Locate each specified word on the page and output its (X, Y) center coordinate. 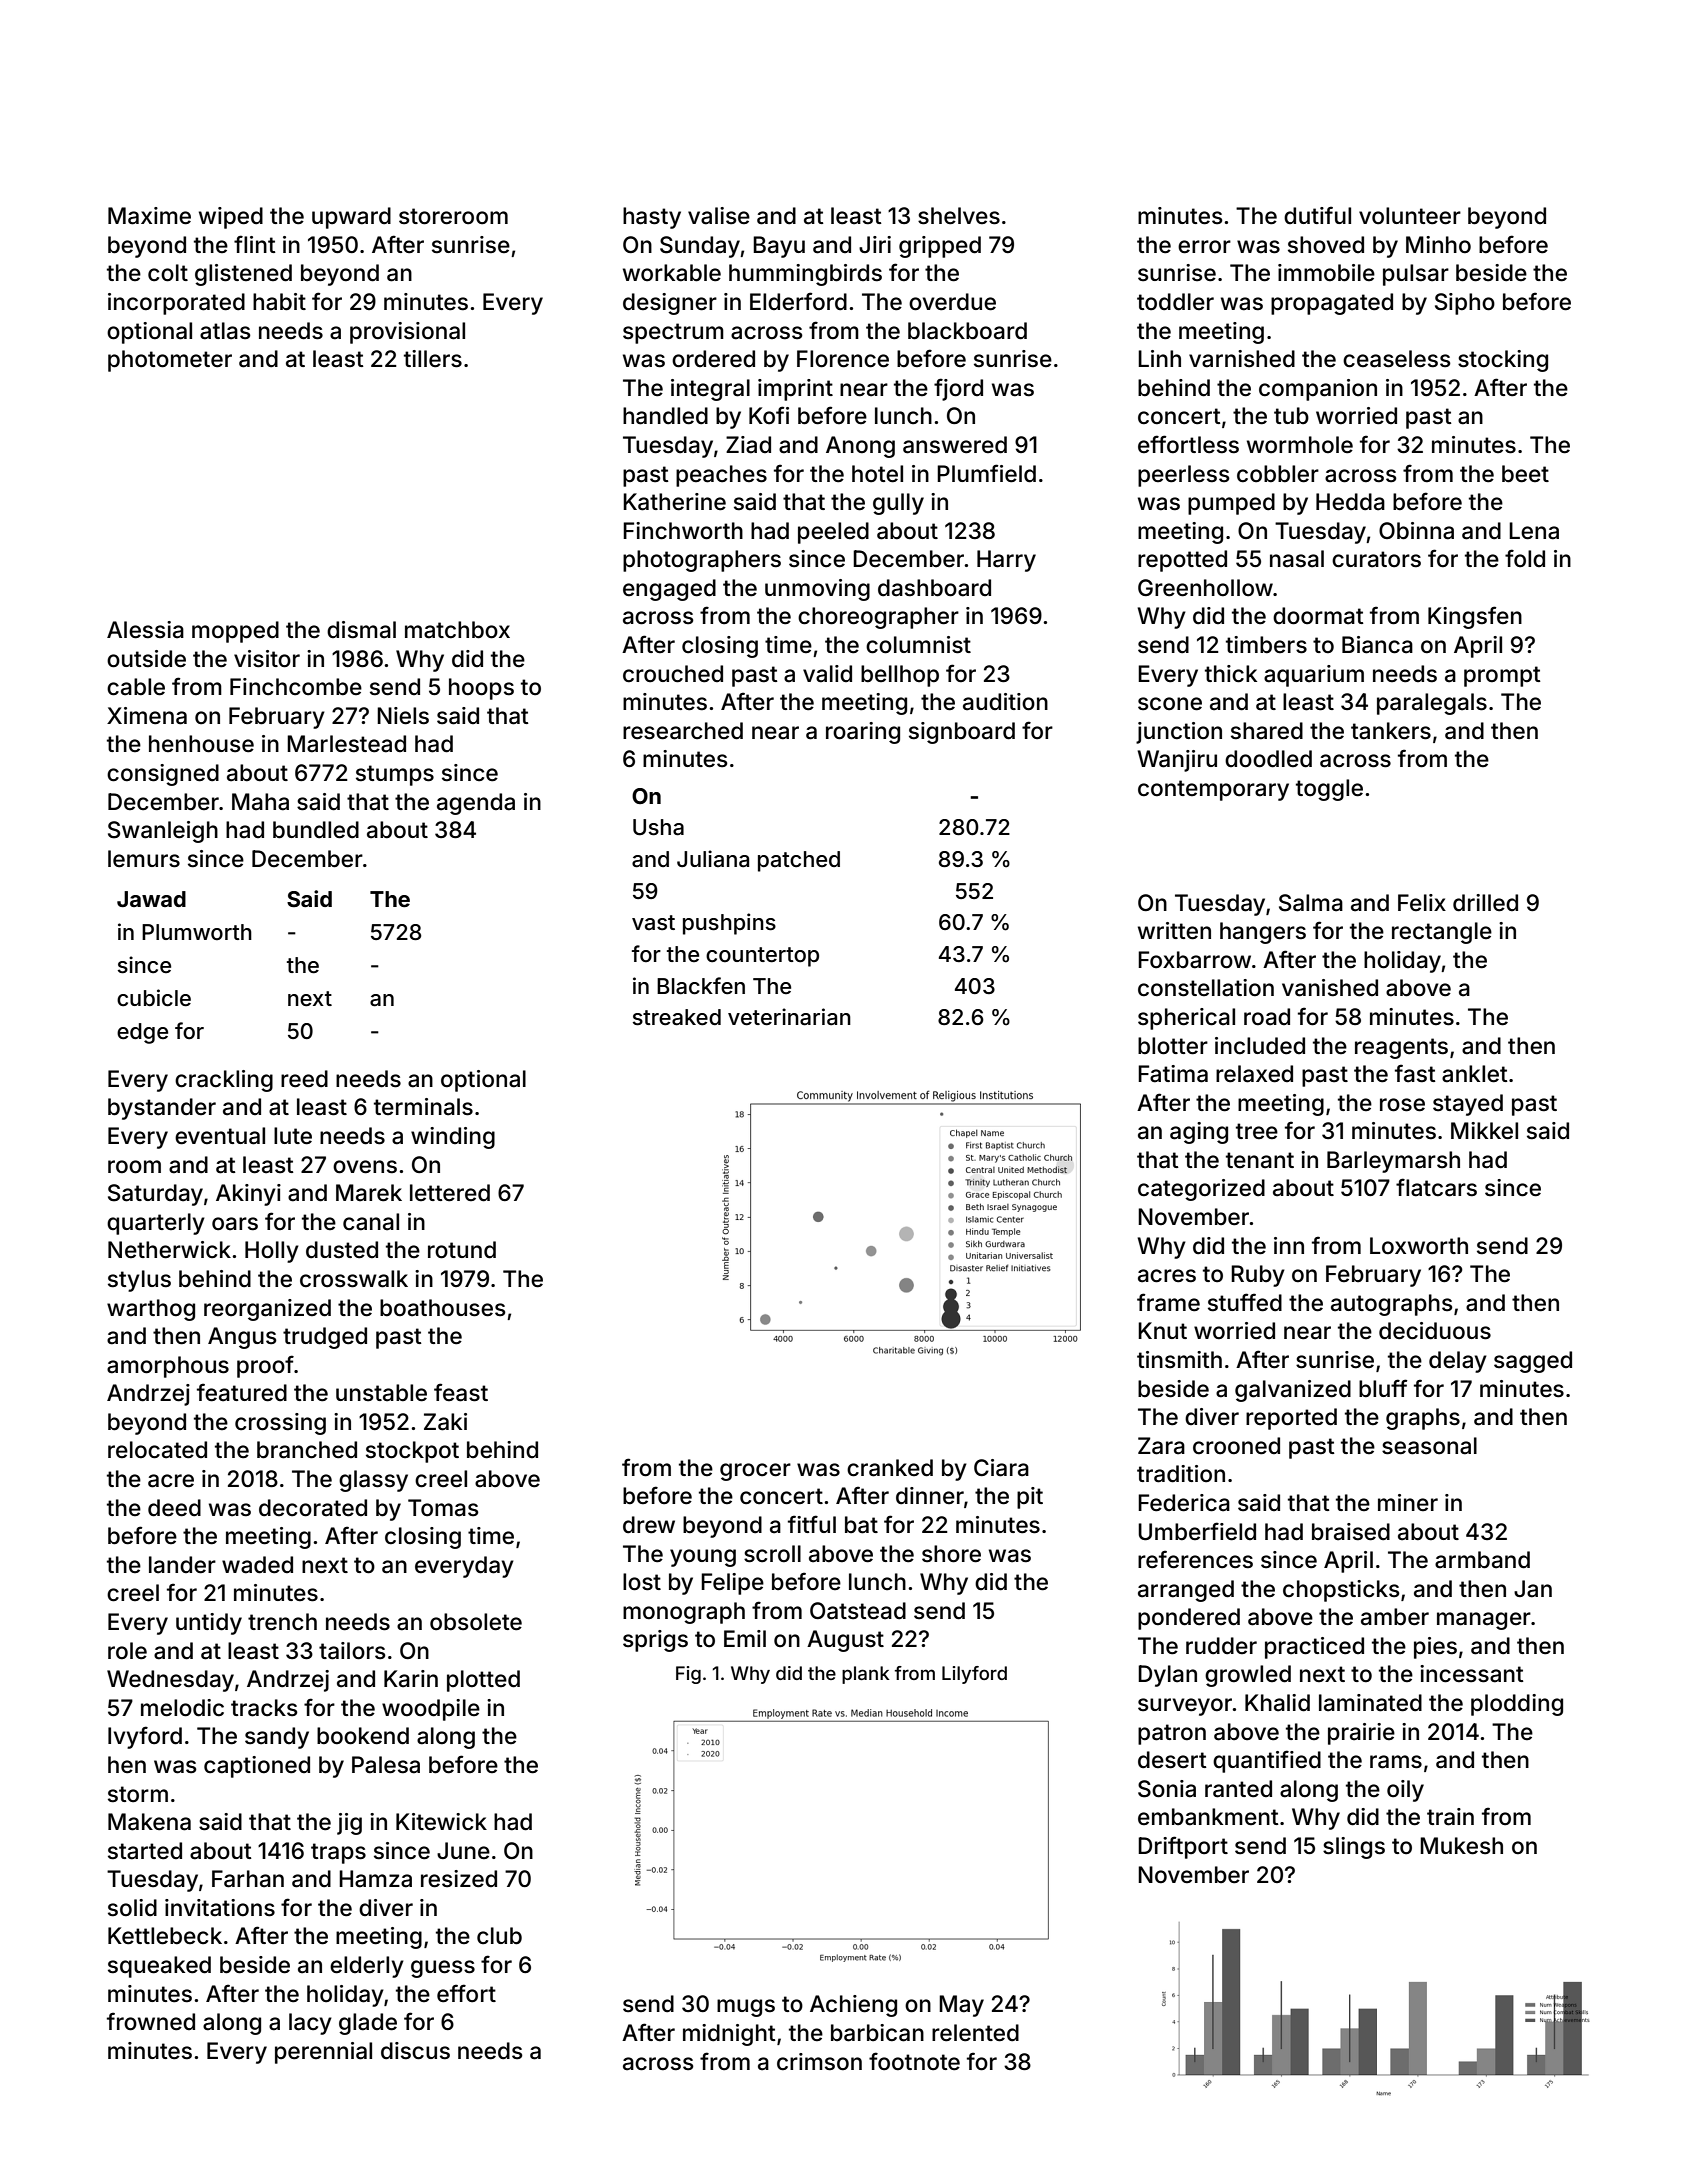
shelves (959, 216)
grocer (755, 1472)
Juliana (713, 859)
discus (415, 2051)
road (1267, 1017)
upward (351, 218)
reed (304, 1079)
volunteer (1410, 216)
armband (1482, 1560)
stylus (139, 1281)
